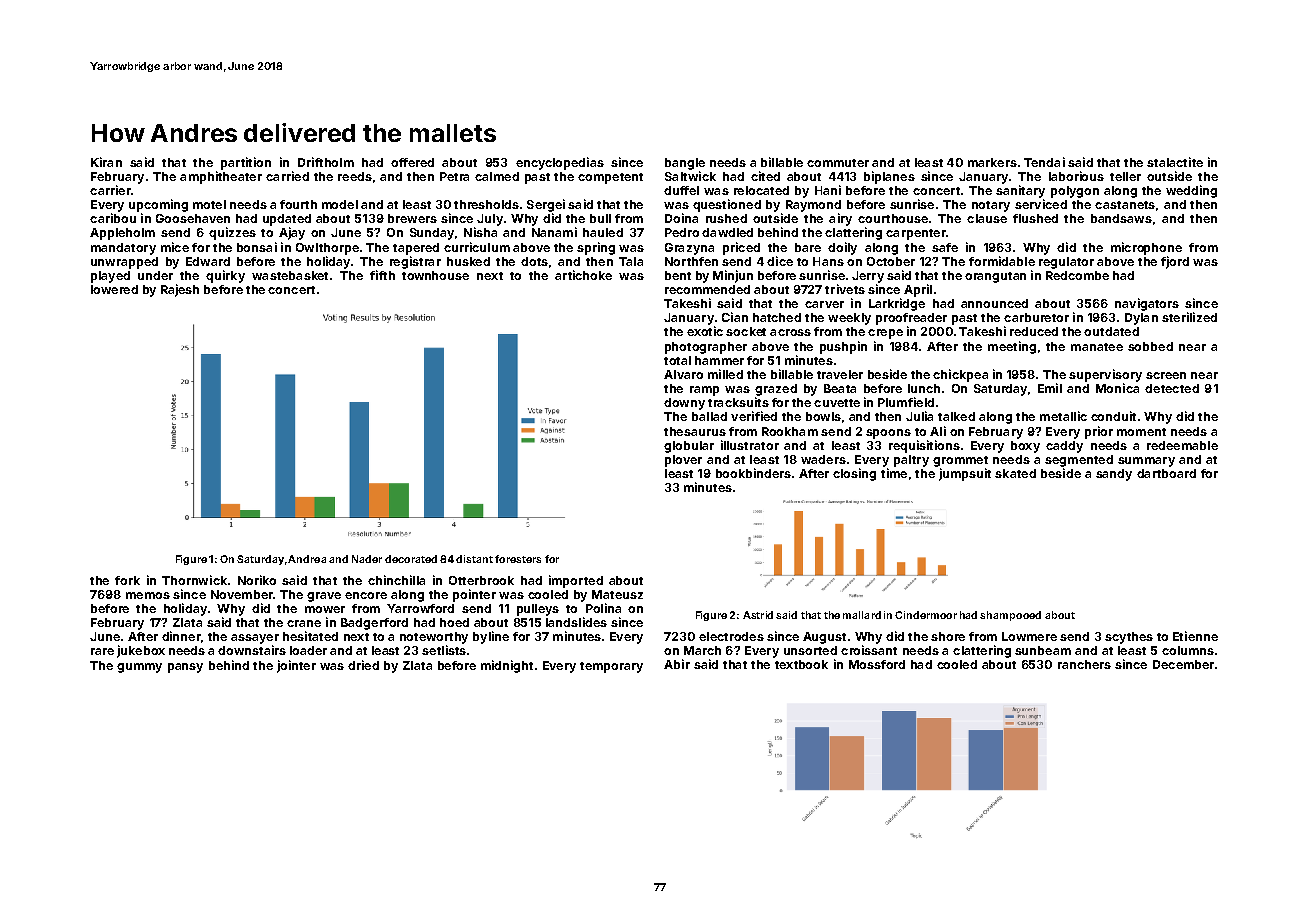 The image size is (1308, 924). I want to click on Tendai, so click(1044, 162).
